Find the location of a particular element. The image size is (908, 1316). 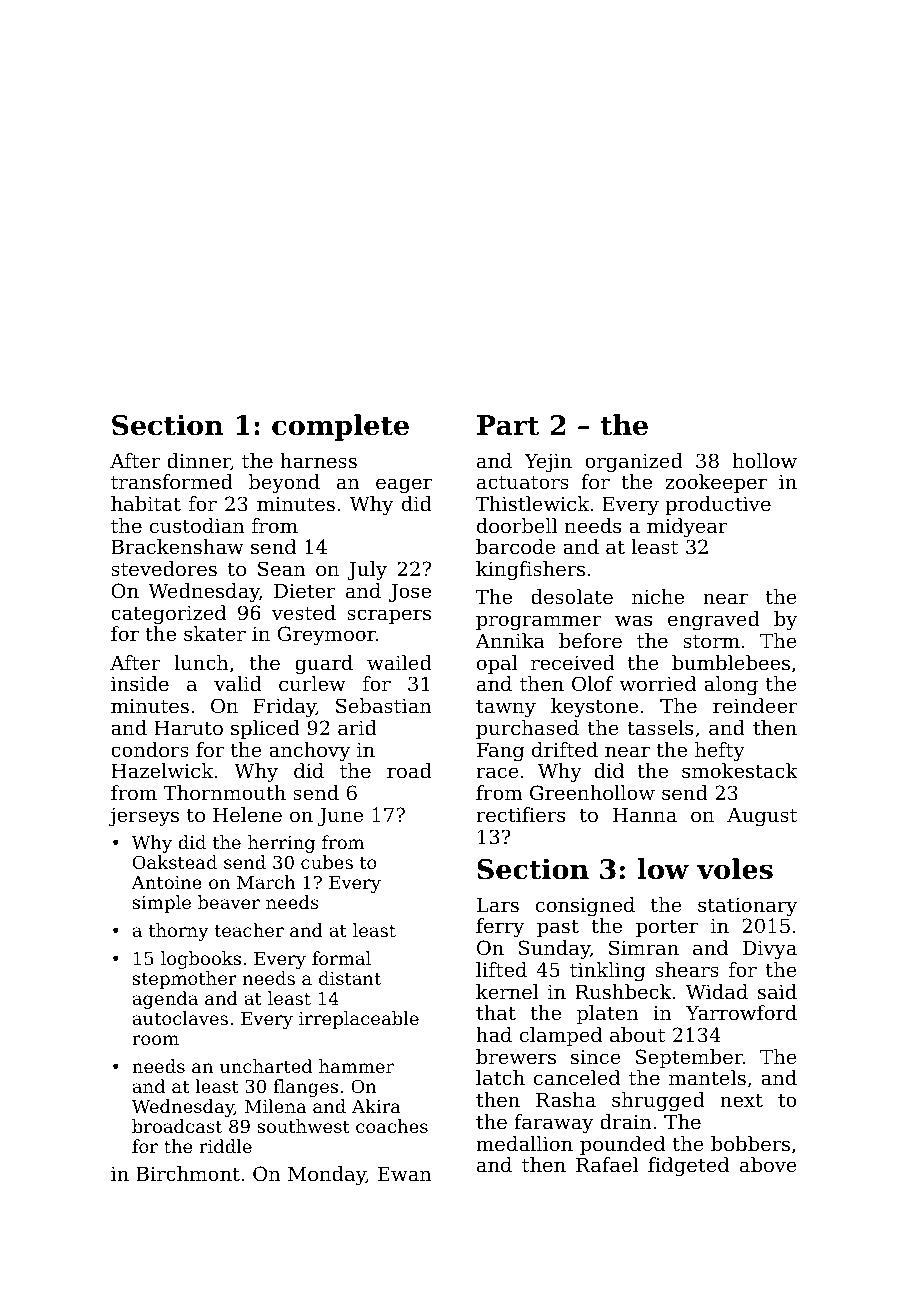

vested is located at coordinates (303, 613).
